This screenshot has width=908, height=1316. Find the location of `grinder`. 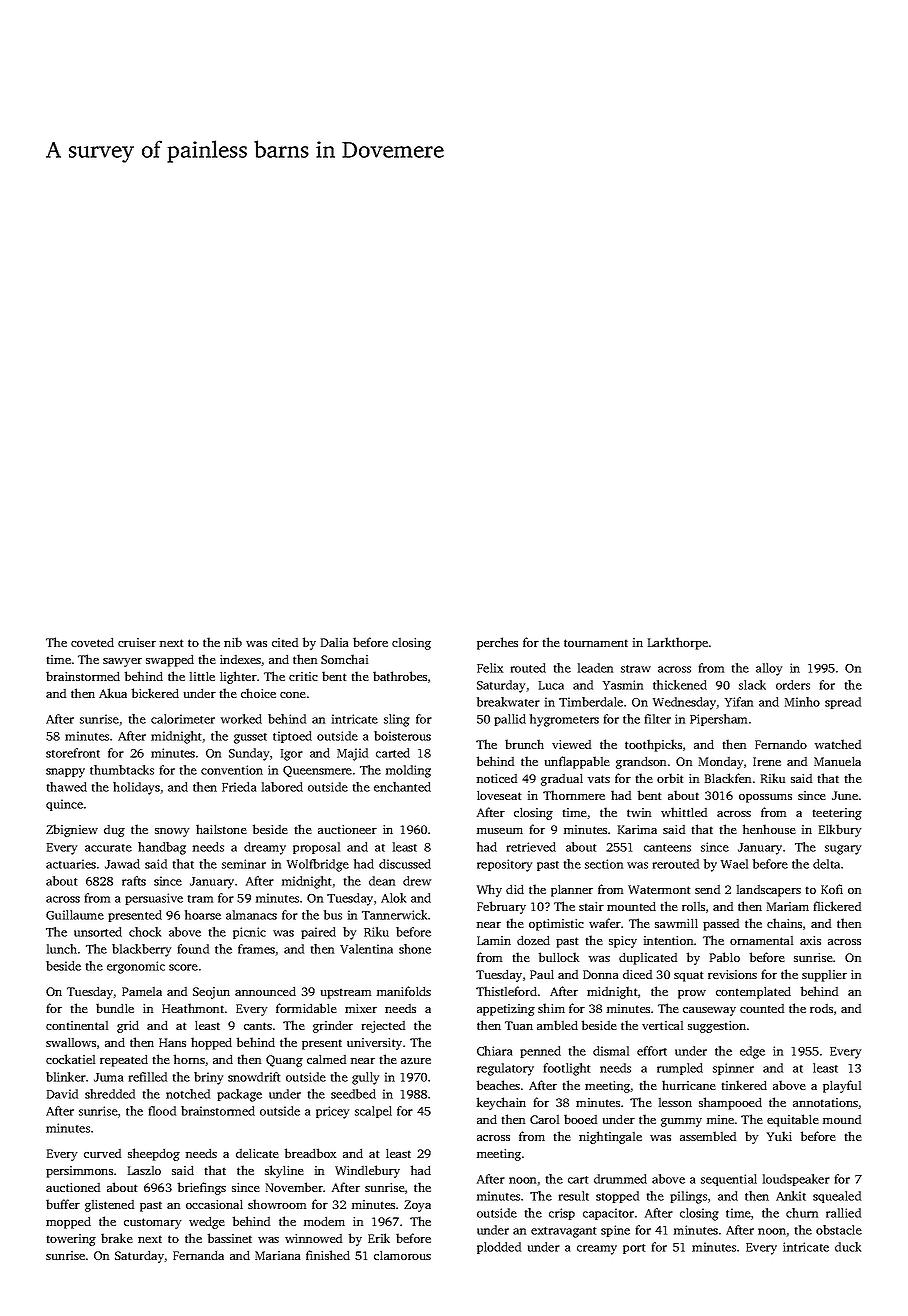

grinder is located at coordinates (333, 1026).
